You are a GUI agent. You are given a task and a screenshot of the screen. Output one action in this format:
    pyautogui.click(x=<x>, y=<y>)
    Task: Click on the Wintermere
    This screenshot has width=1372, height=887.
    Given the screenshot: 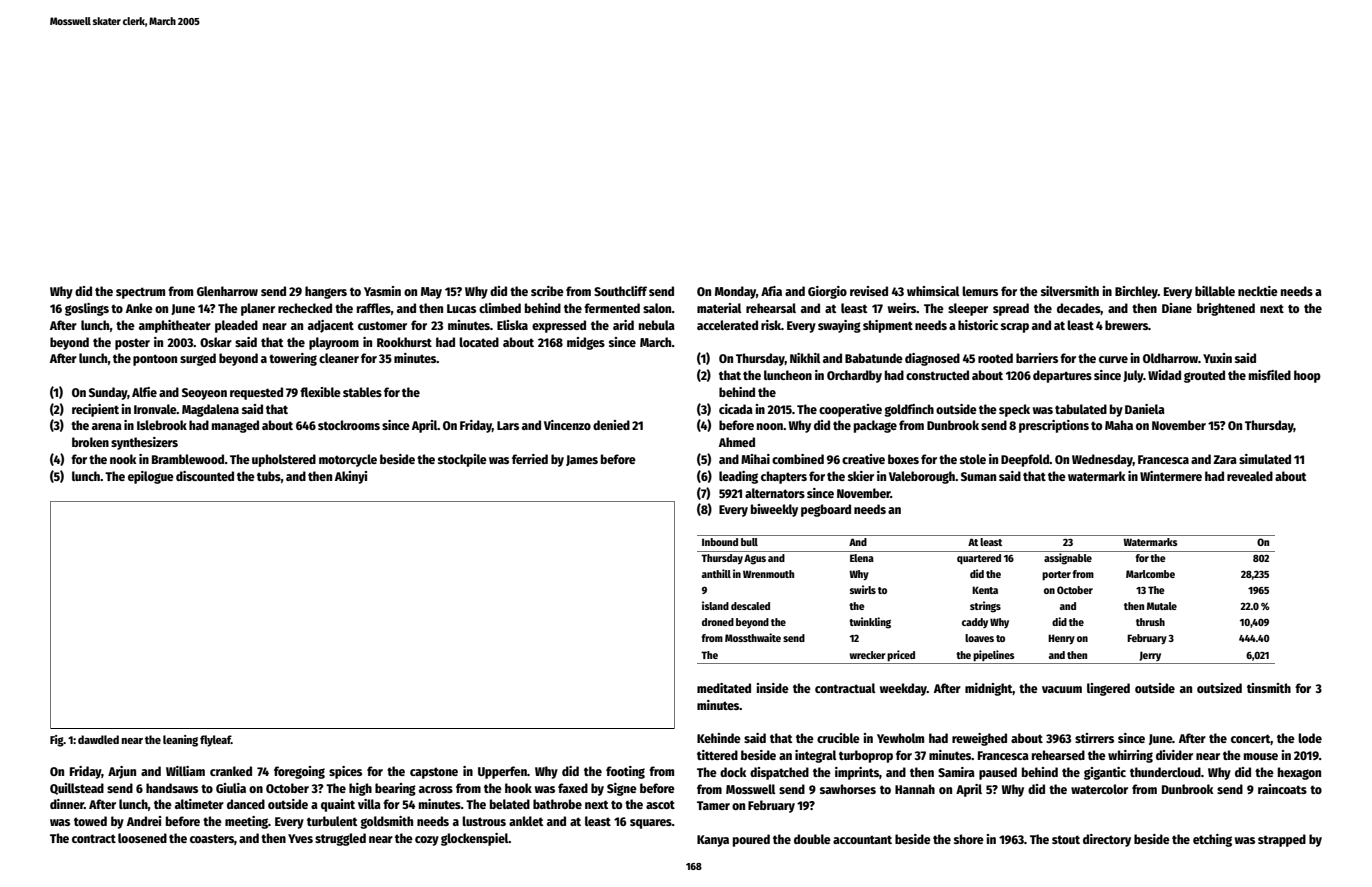 What is the action you would take?
    pyautogui.click(x=1171, y=476)
